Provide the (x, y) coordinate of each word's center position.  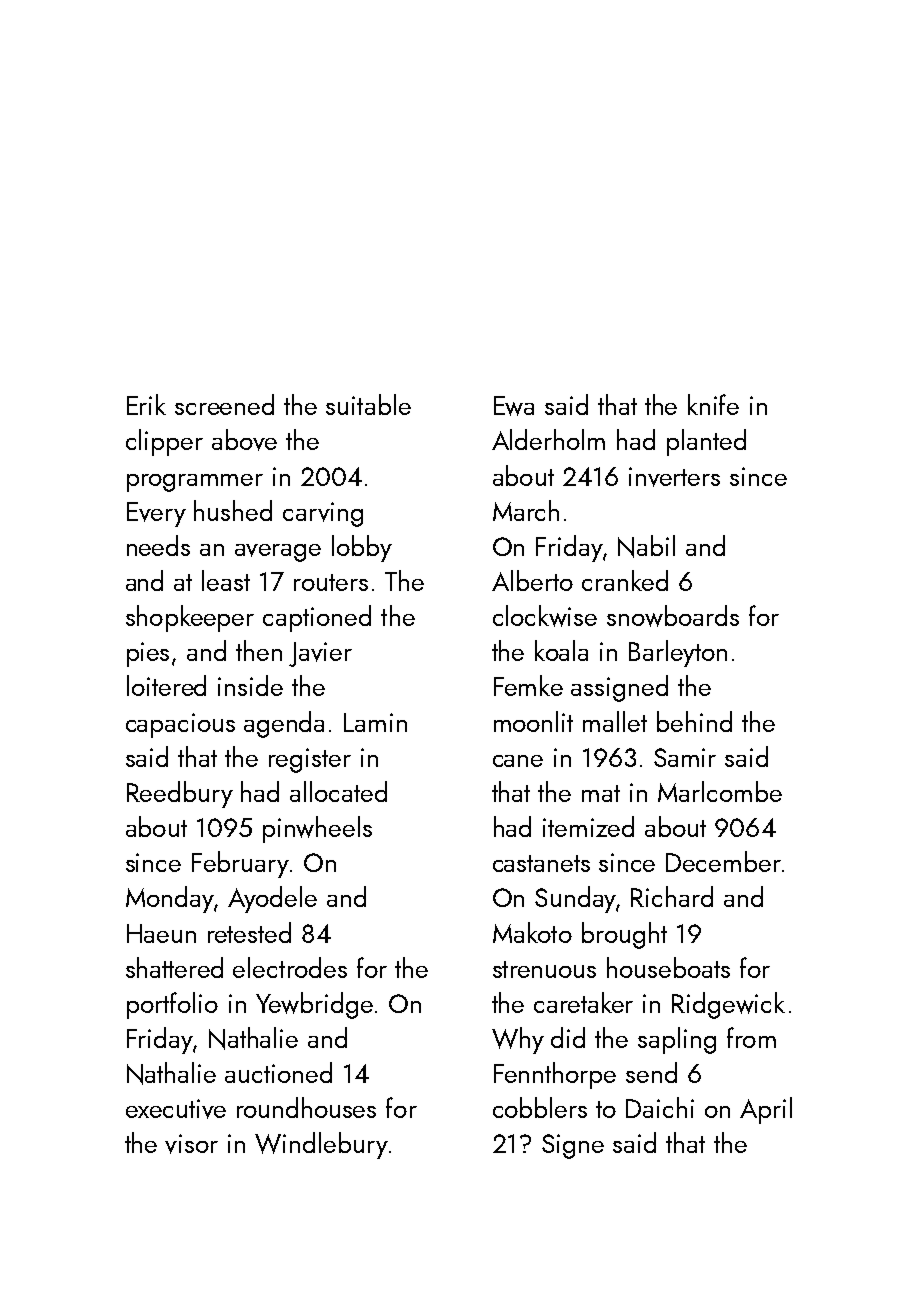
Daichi (660, 1107)
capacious (180, 725)
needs (158, 545)
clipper (164, 442)
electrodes (290, 967)
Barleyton (678, 653)
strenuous (544, 969)
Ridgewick (728, 1005)
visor (191, 1144)
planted (706, 442)
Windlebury (321, 1145)
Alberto (532, 580)
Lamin (375, 722)
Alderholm (548, 439)
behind (694, 721)
